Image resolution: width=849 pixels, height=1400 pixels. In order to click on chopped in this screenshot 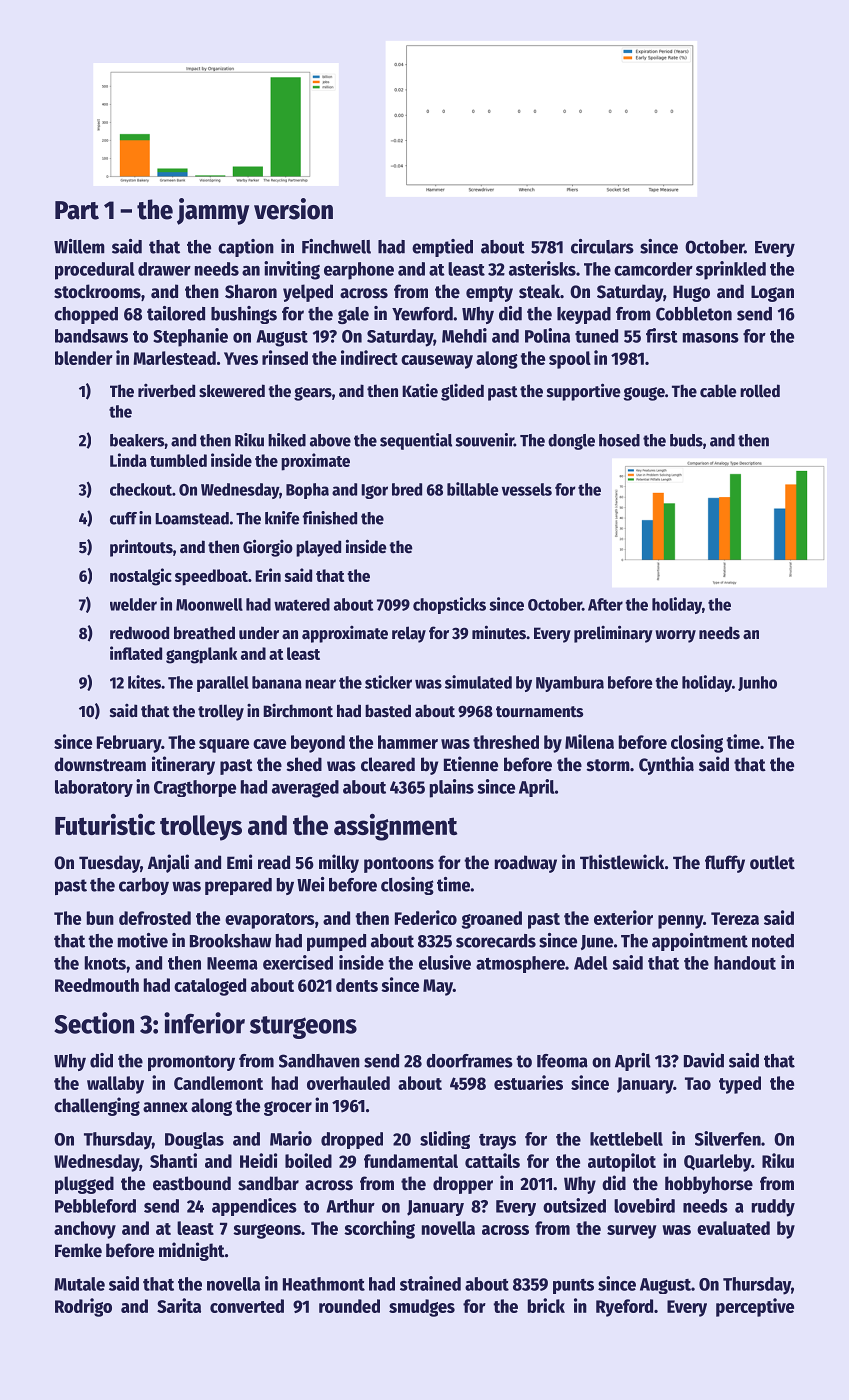, I will do `click(86, 315)`.
